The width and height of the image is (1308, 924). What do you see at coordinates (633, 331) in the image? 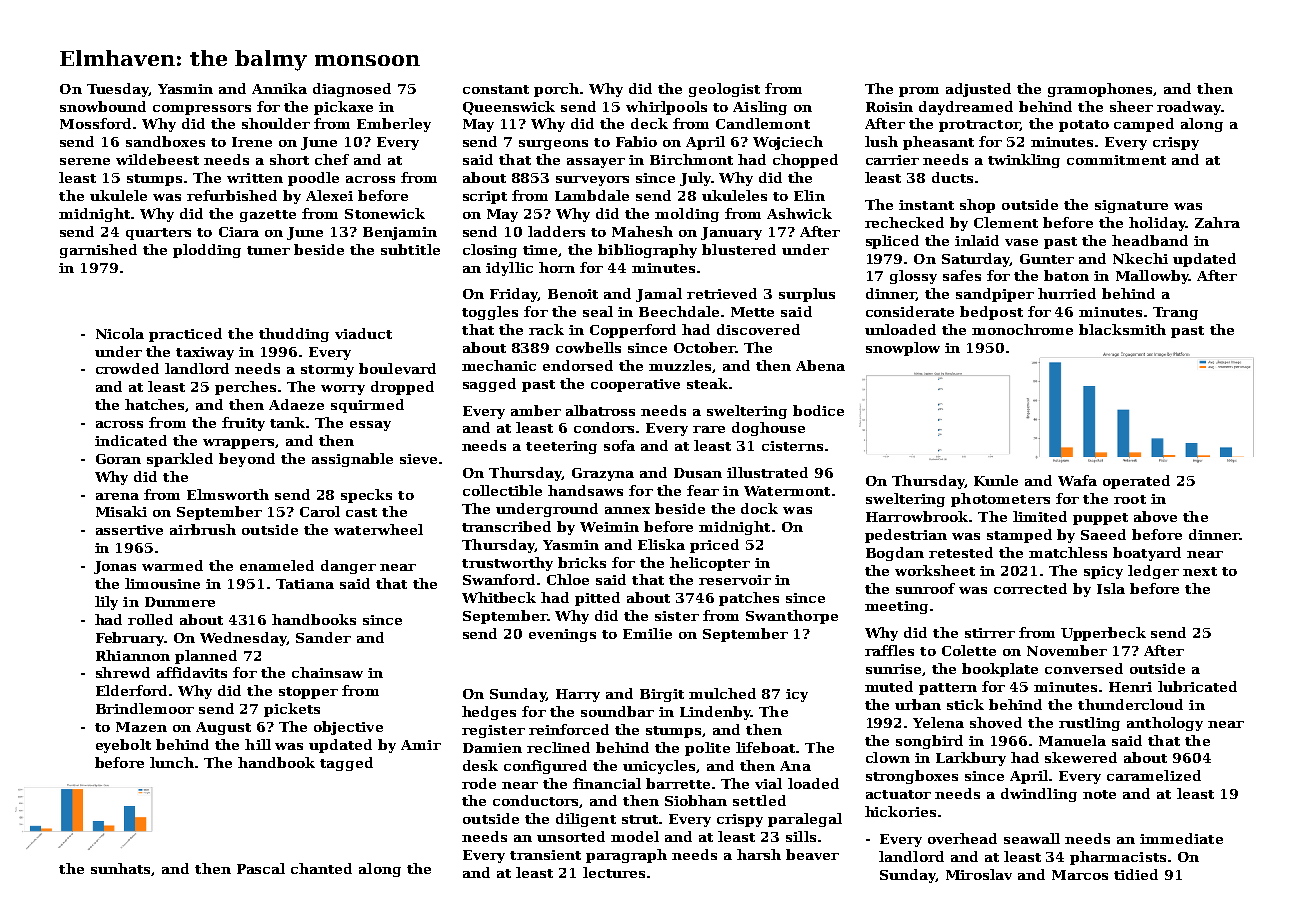
I see `Copperford` at bounding box center [633, 331].
